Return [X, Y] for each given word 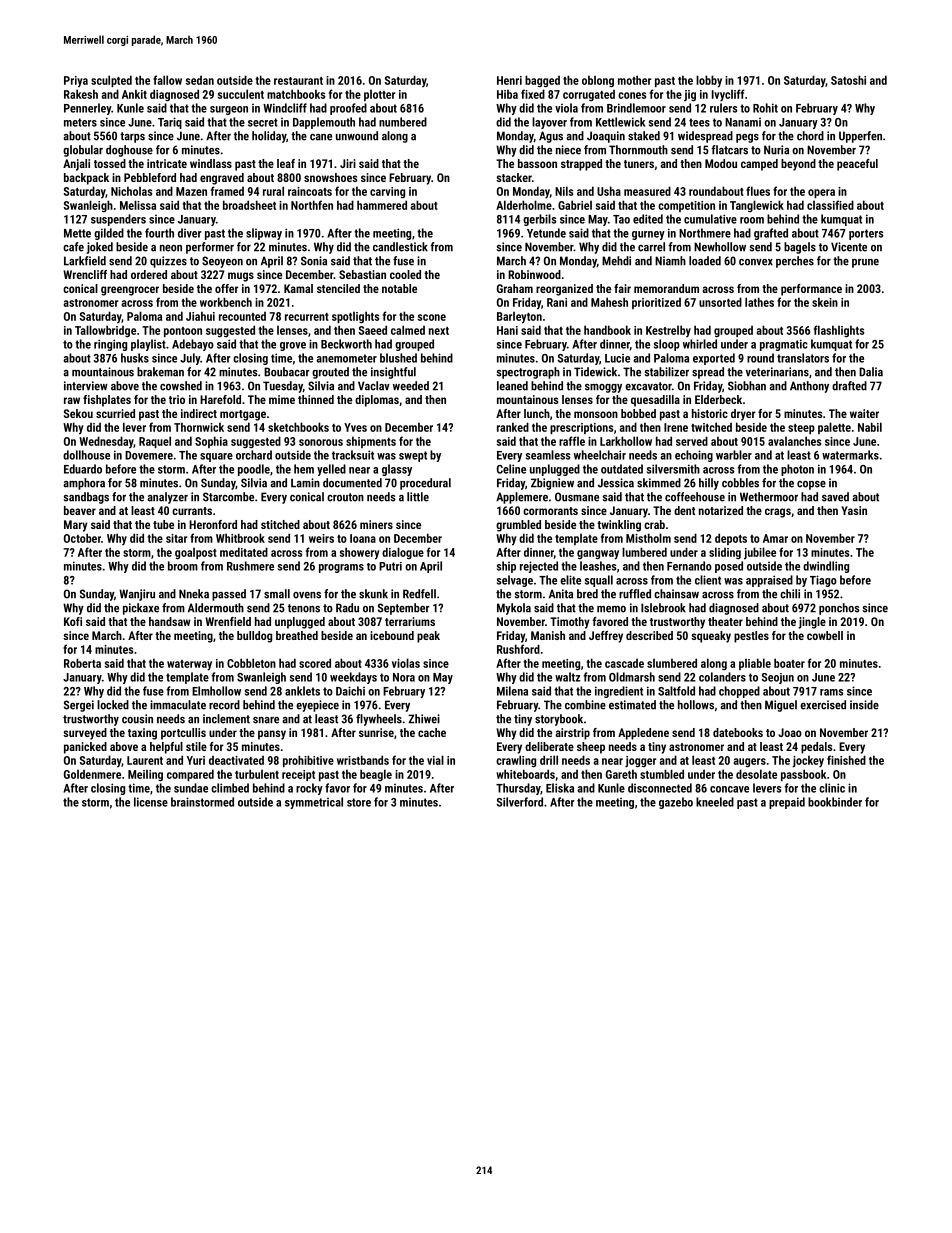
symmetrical [314, 803]
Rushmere [250, 566]
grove [293, 346]
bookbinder [835, 802]
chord [810, 136]
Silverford [520, 802]
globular [83, 151]
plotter [379, 95]
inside [864, 705]
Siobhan [747, 386]
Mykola [514, 609]
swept [413, 456]
